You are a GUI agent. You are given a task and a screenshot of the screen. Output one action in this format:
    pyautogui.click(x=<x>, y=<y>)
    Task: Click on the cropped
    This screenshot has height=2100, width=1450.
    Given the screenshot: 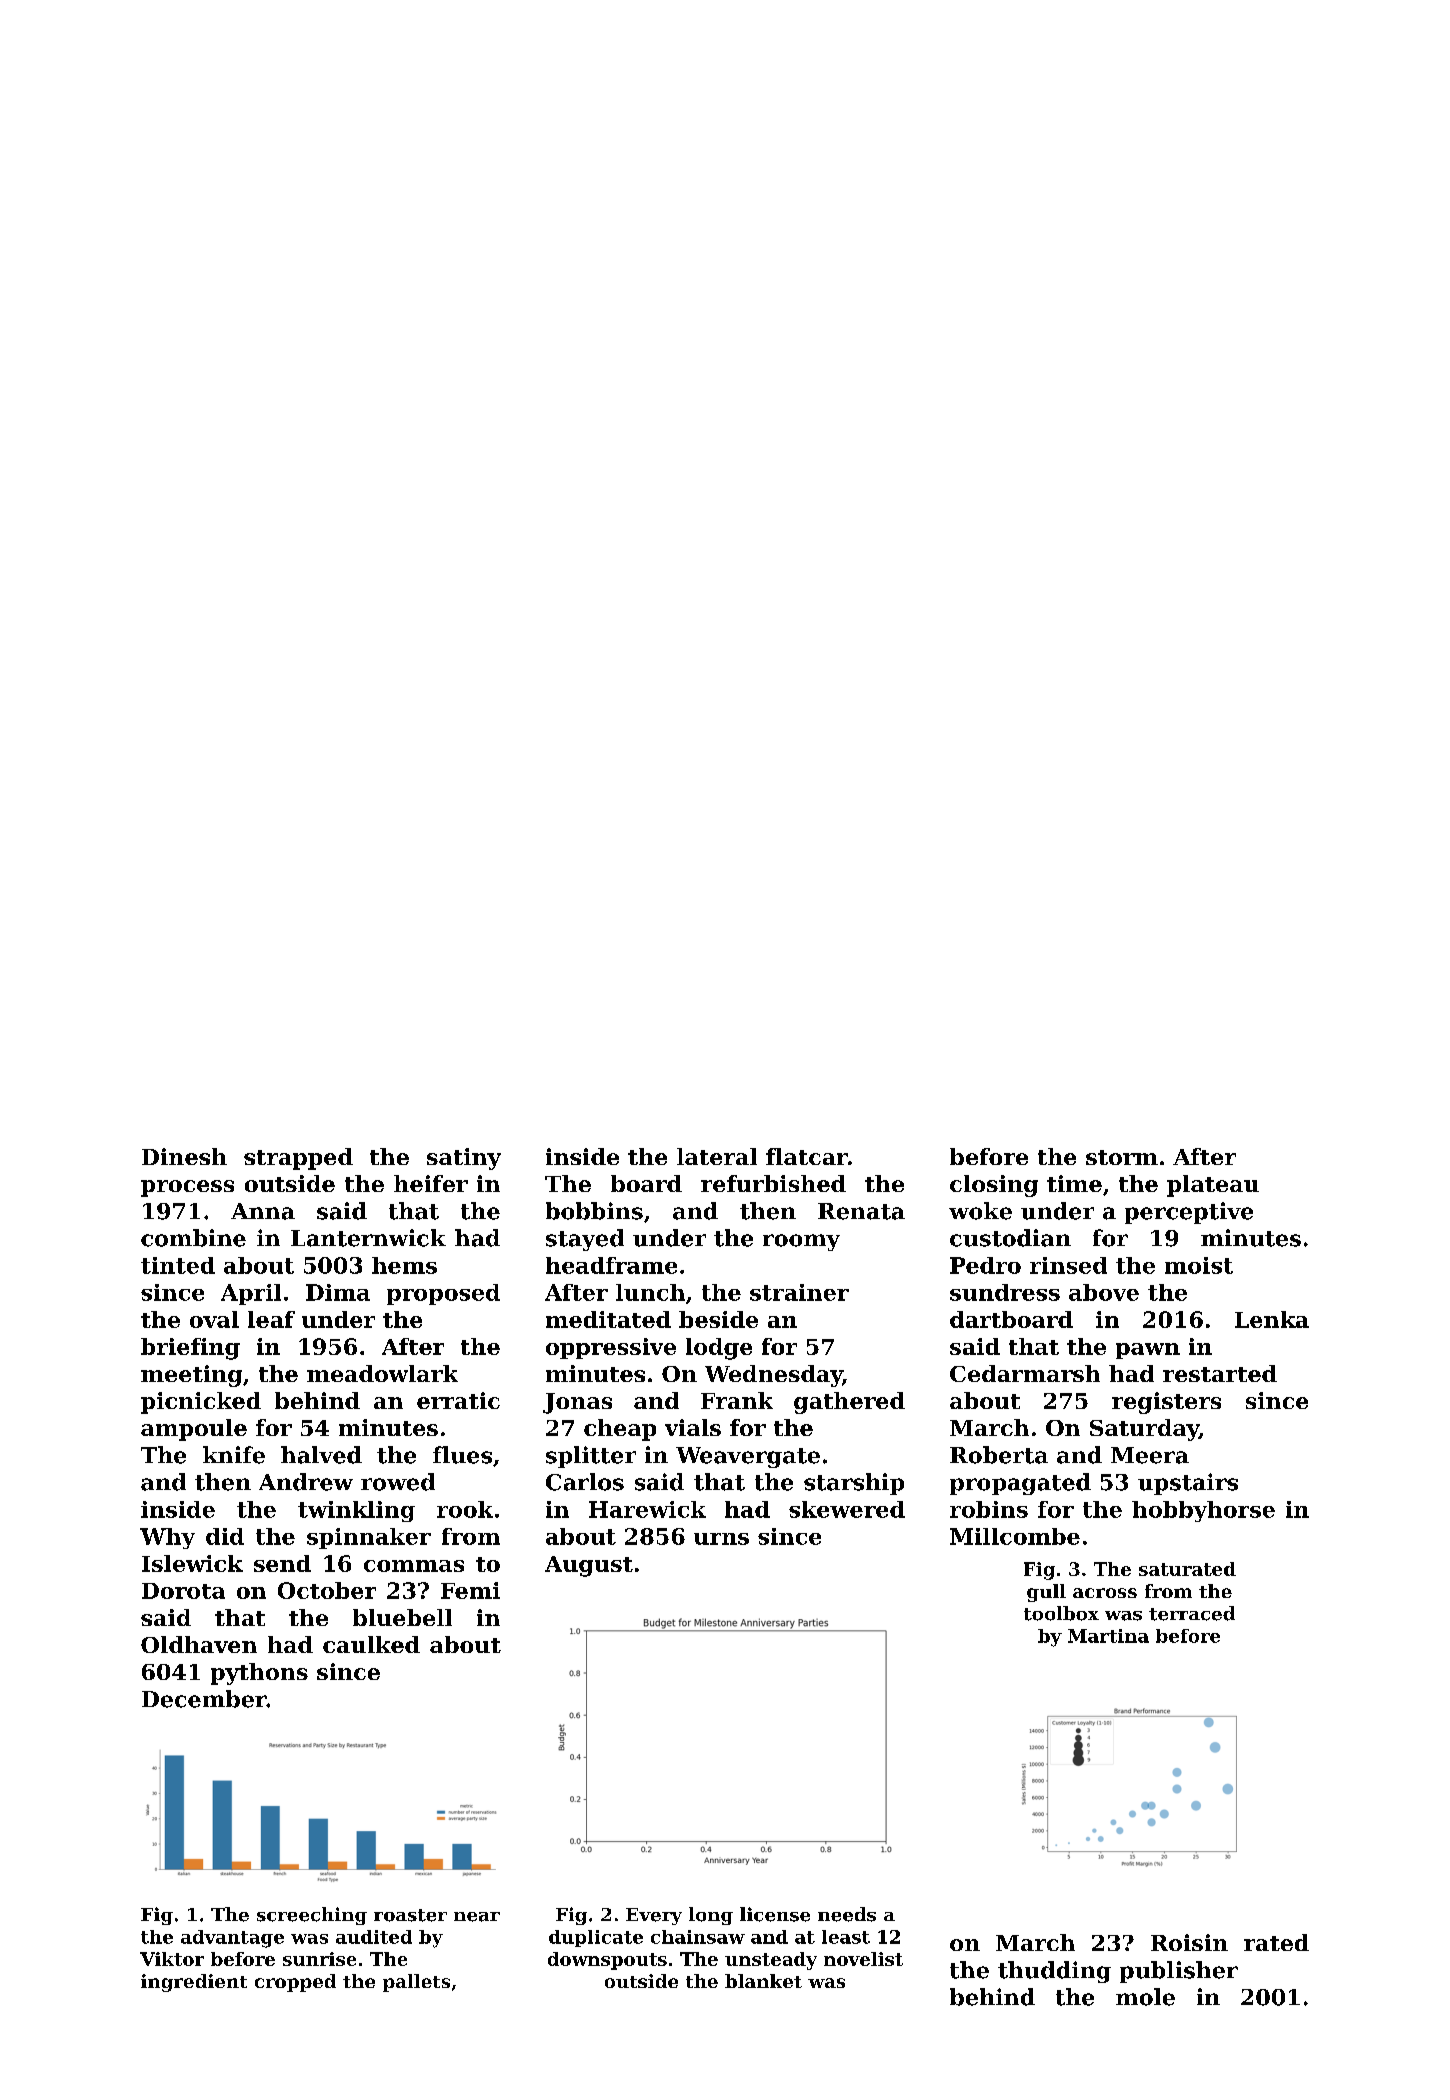 What is the action you would take?
    pyautogui.click(x=295, y=1983)
